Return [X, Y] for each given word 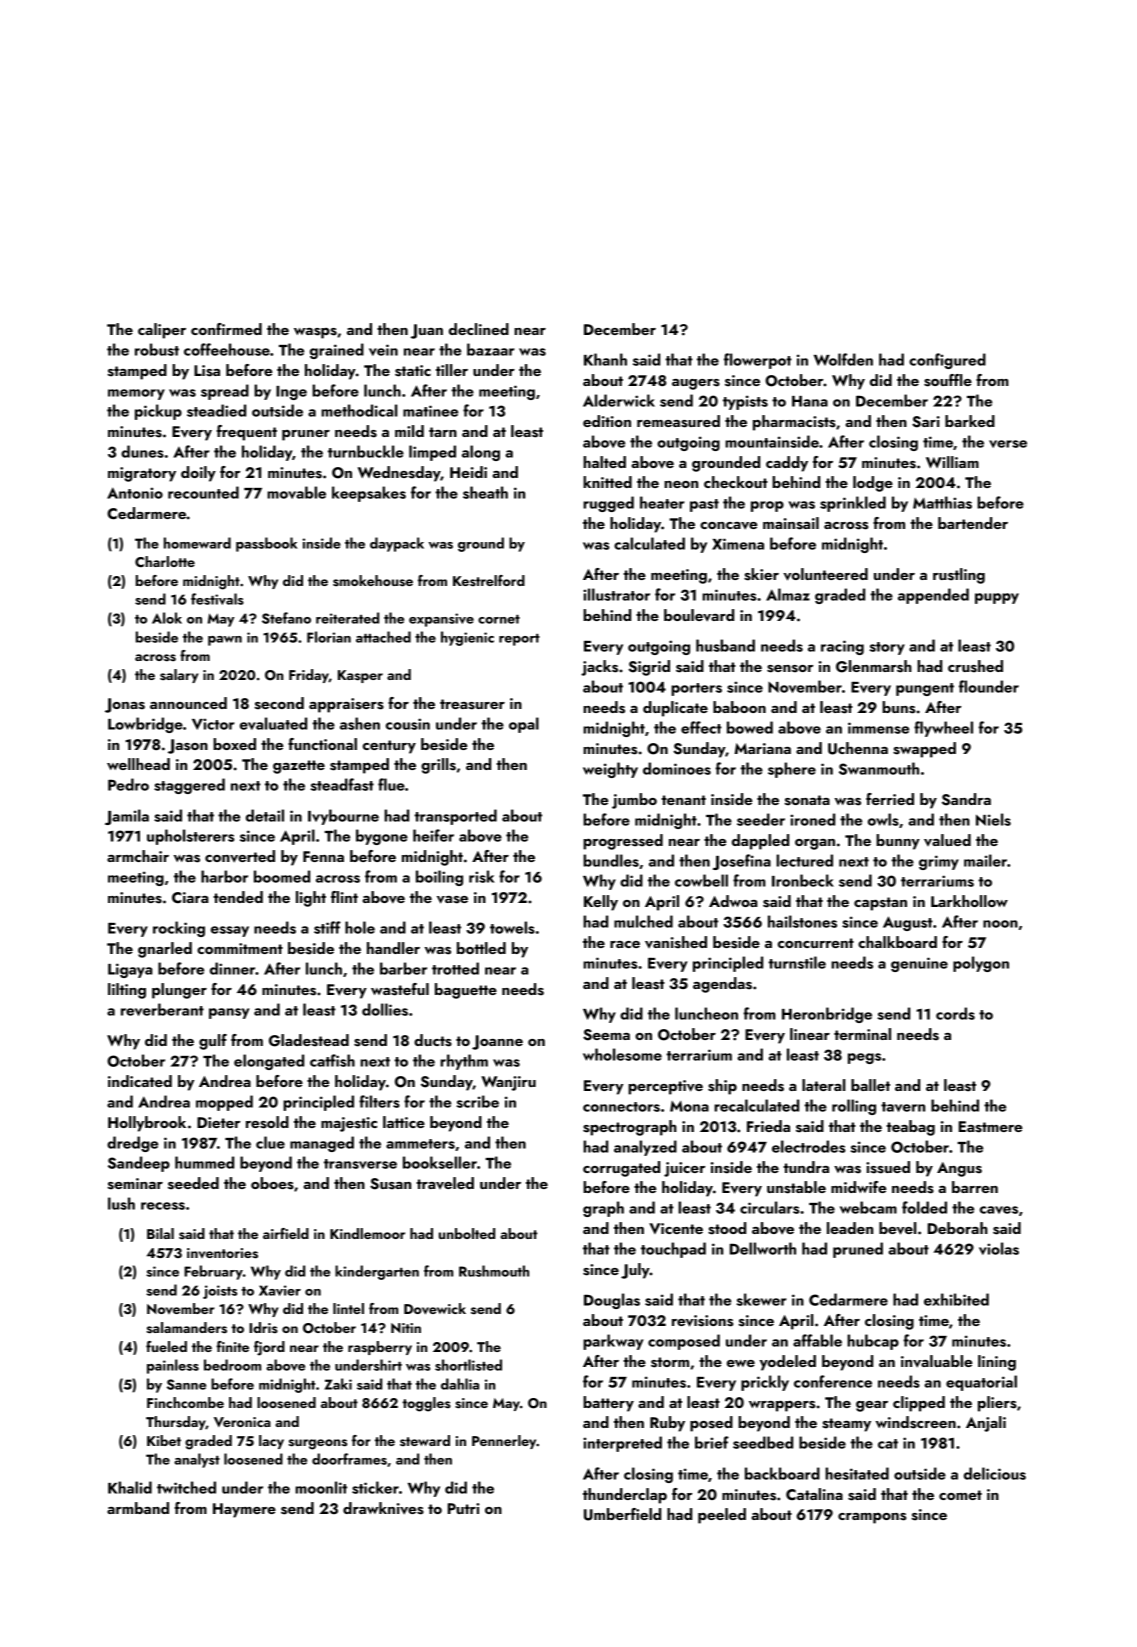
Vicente [676, 1228]
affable [817, 1340]
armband [138, 1508]
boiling [439, 878]
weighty [610, 770]
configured [947, 361]
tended [238, 897]
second [279, 703]
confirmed [226, 329]
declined [479, 329]
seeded [193, 1183]
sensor [790, 669]
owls [883, 819]
